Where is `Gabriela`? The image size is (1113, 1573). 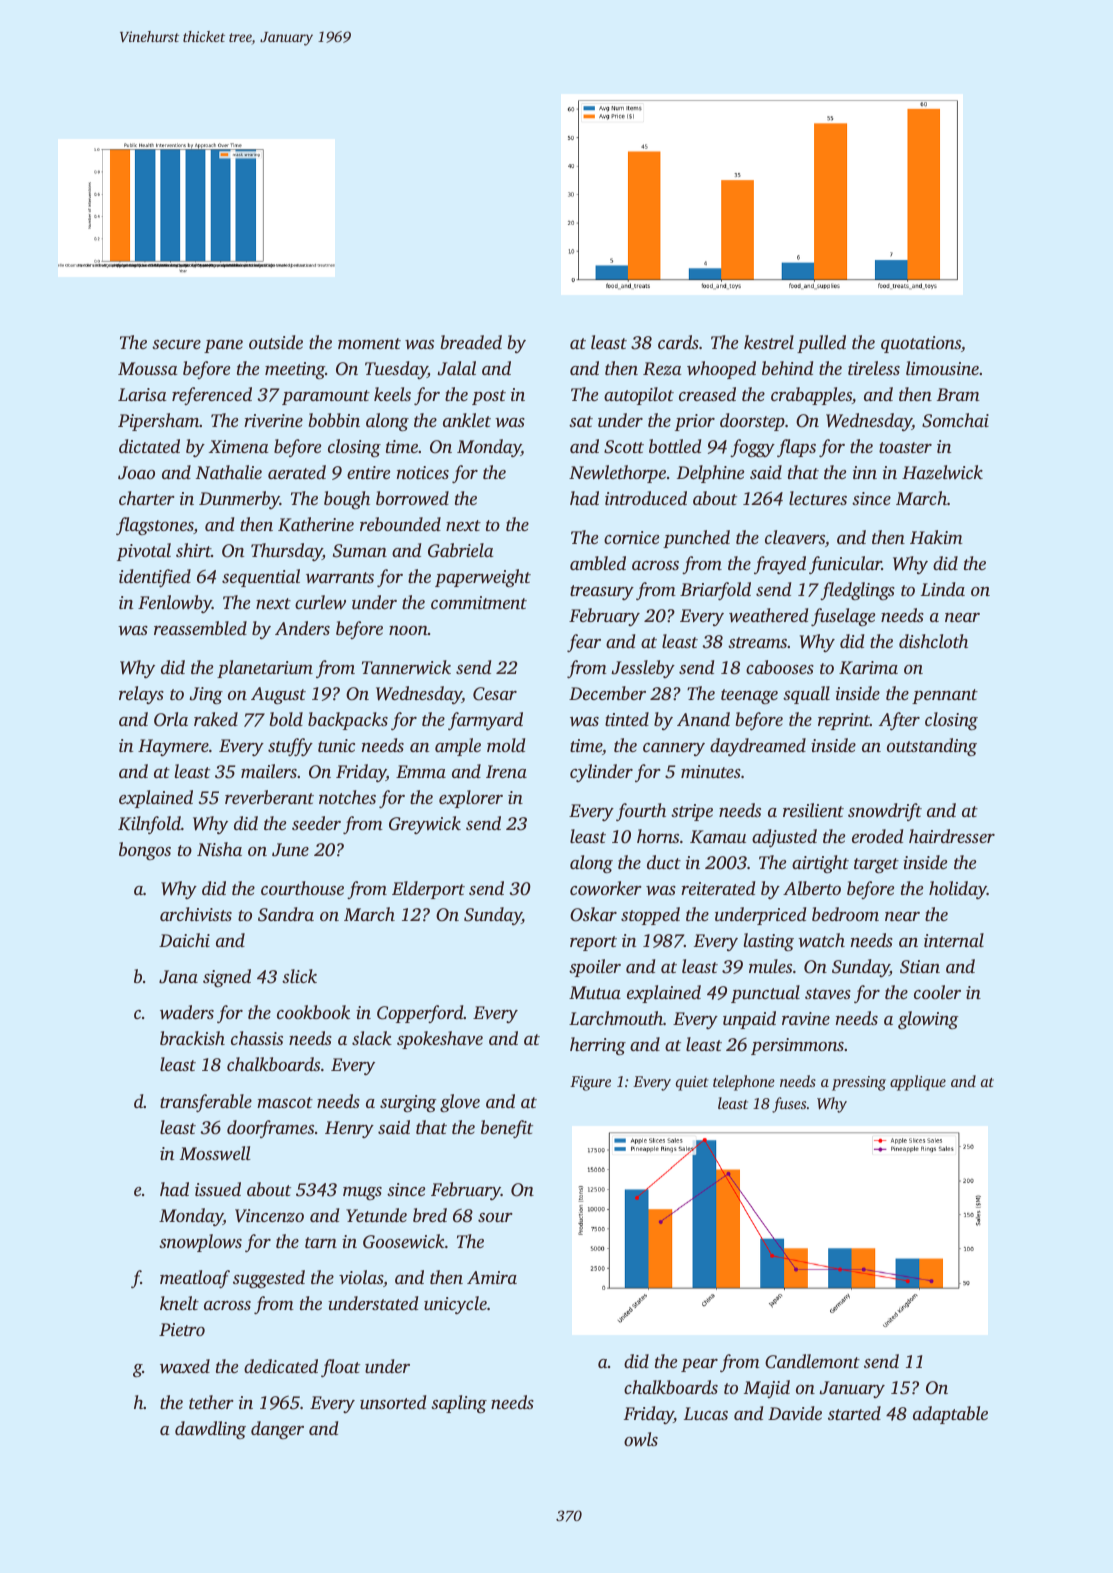 Gabriela is located at coordinates (461, 550).
